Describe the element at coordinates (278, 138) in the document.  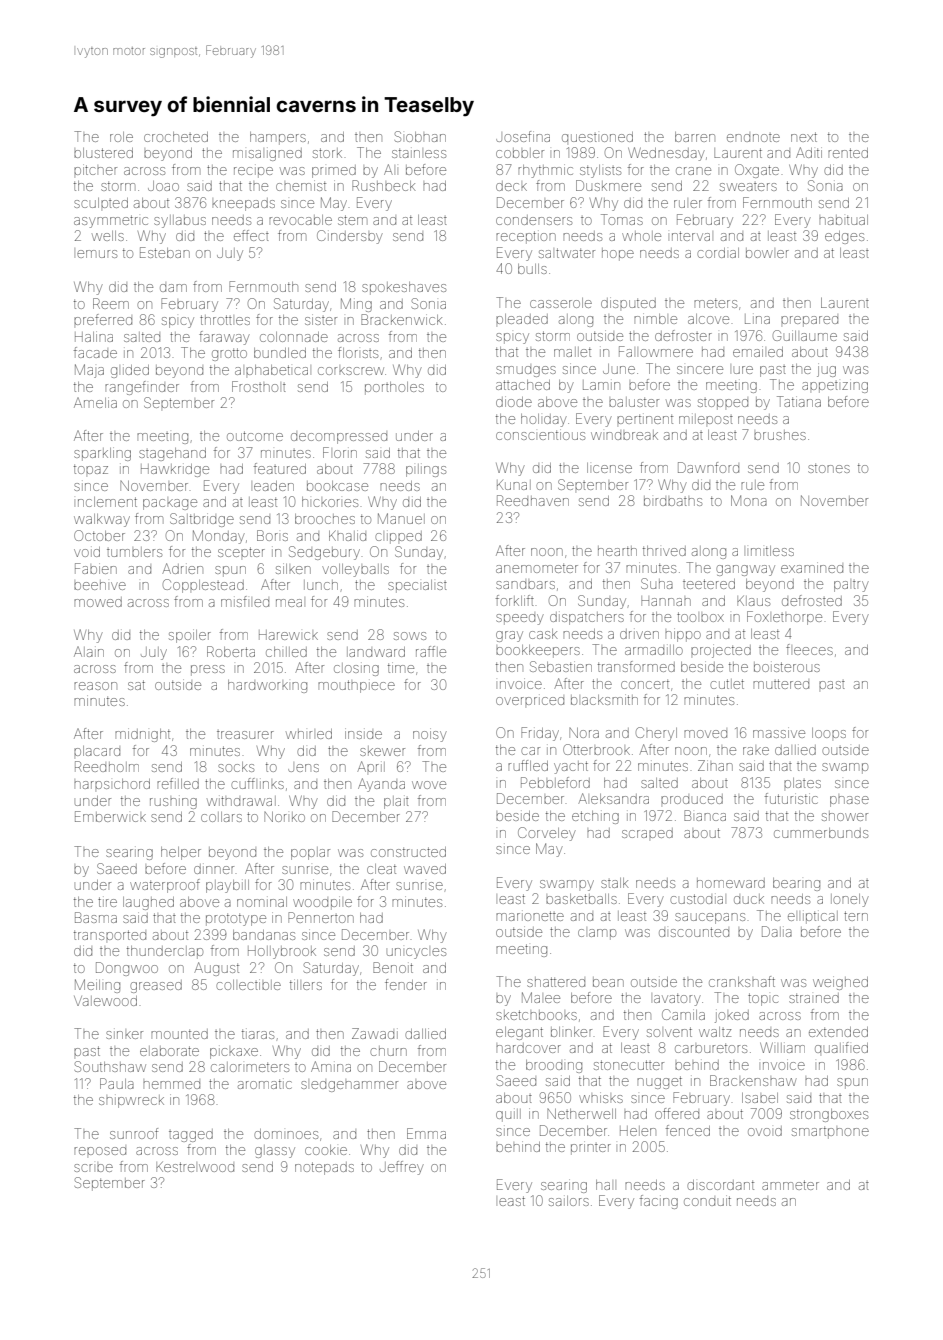
I see `hampers` at that location.
